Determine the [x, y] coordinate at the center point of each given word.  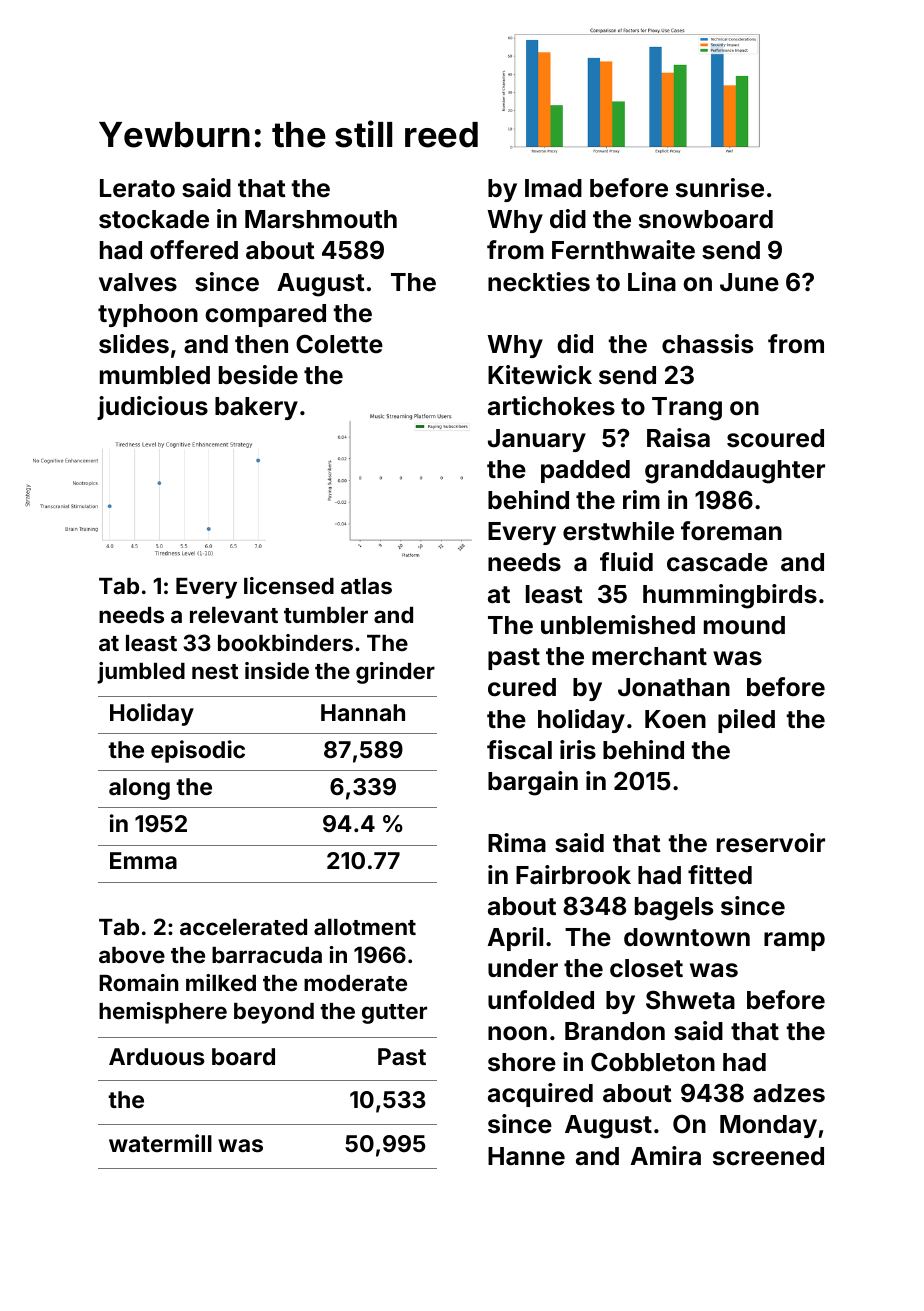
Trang [687, 409]
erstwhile [618, 531]
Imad [553, 188]
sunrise [720, 188]
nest [215, 671]
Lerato [137, 188]
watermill [160, 1143]
